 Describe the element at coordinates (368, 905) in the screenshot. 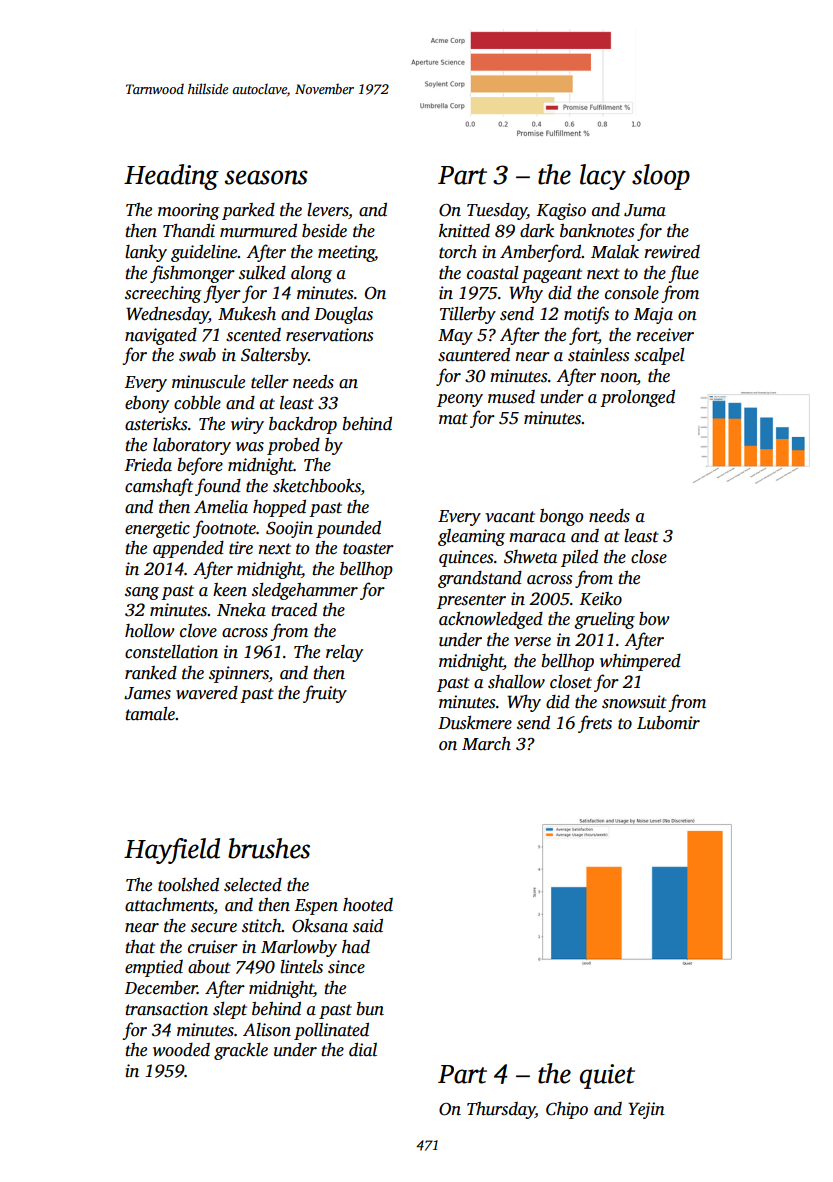

I see `hooted` at that location.
